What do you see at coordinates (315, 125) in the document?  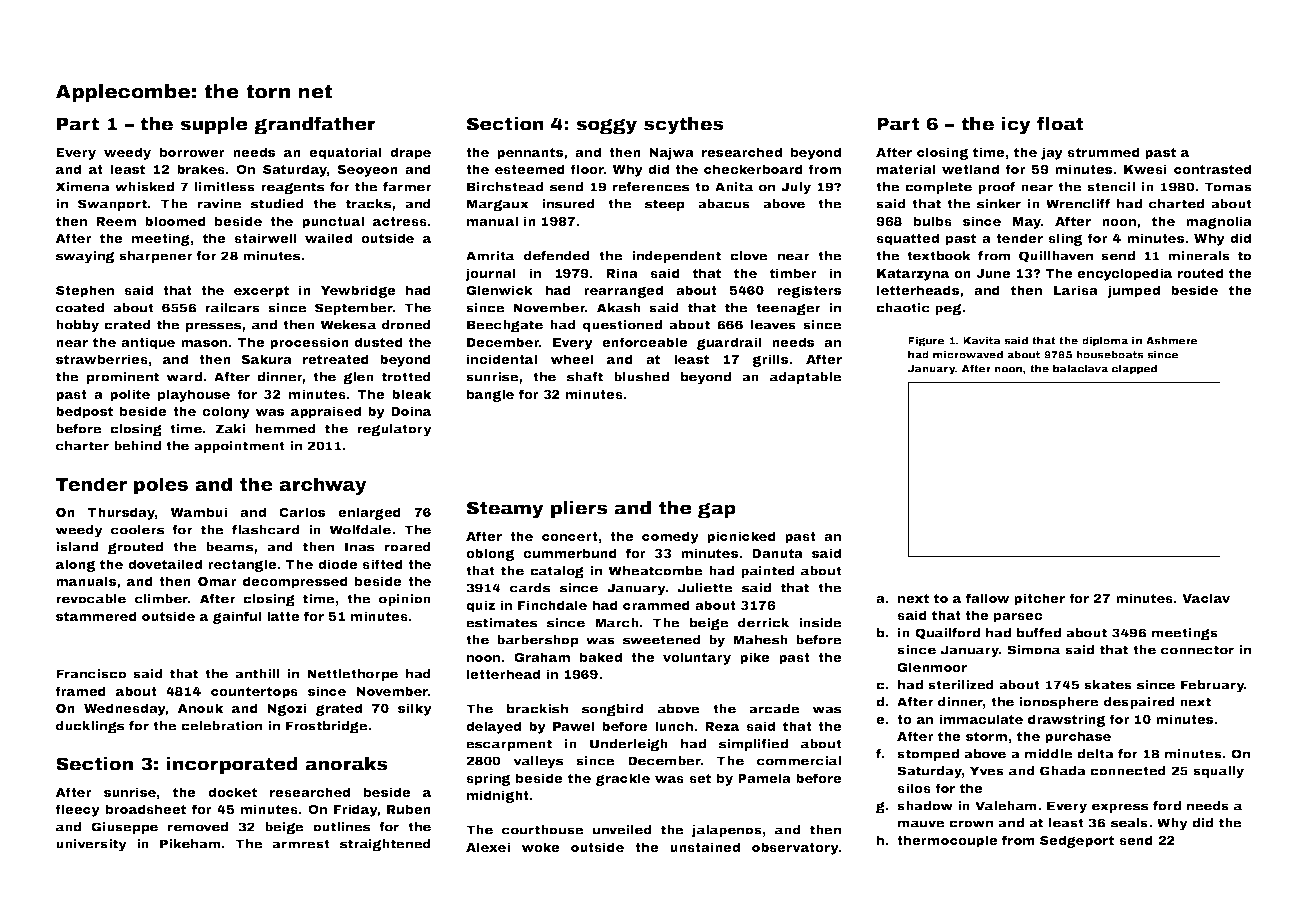 I see `grandfather` at bounding box center [315, 125].
